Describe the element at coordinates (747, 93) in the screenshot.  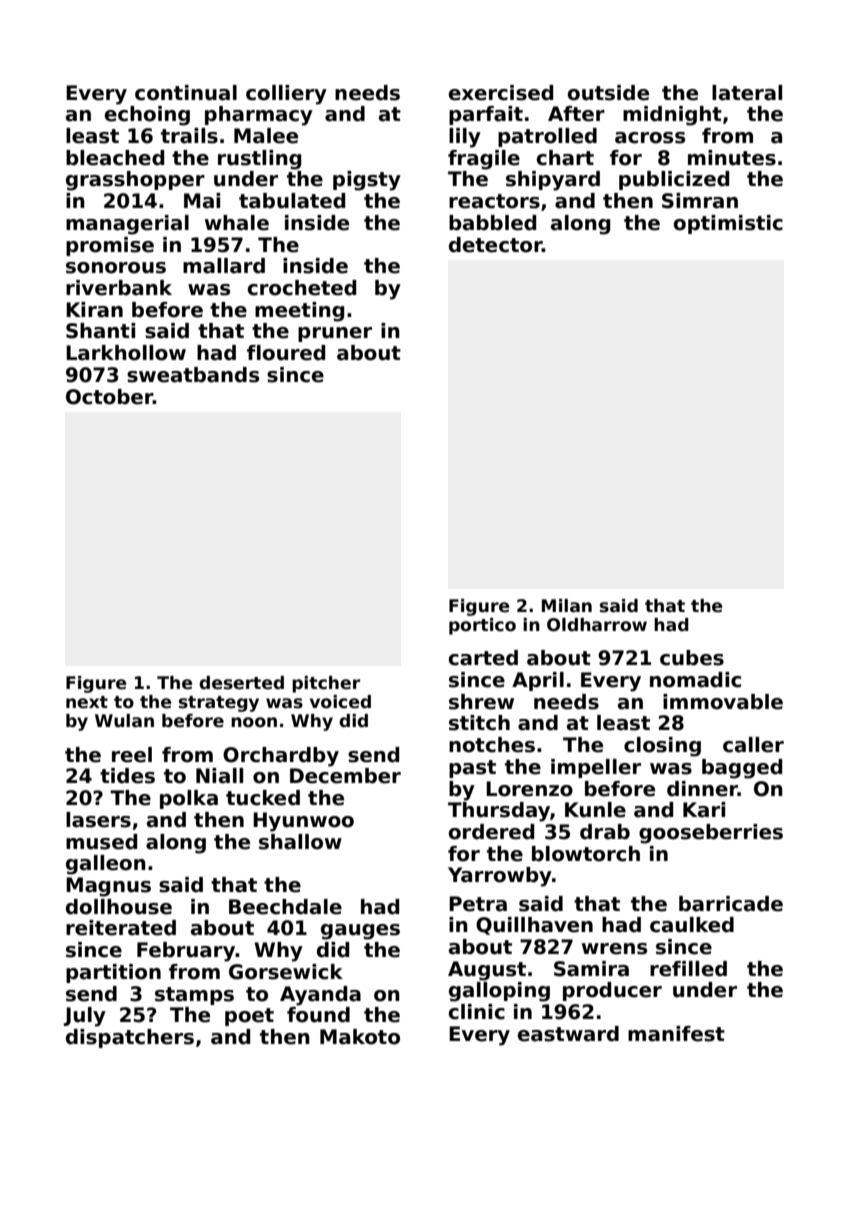
I see `lateral` at that location.
